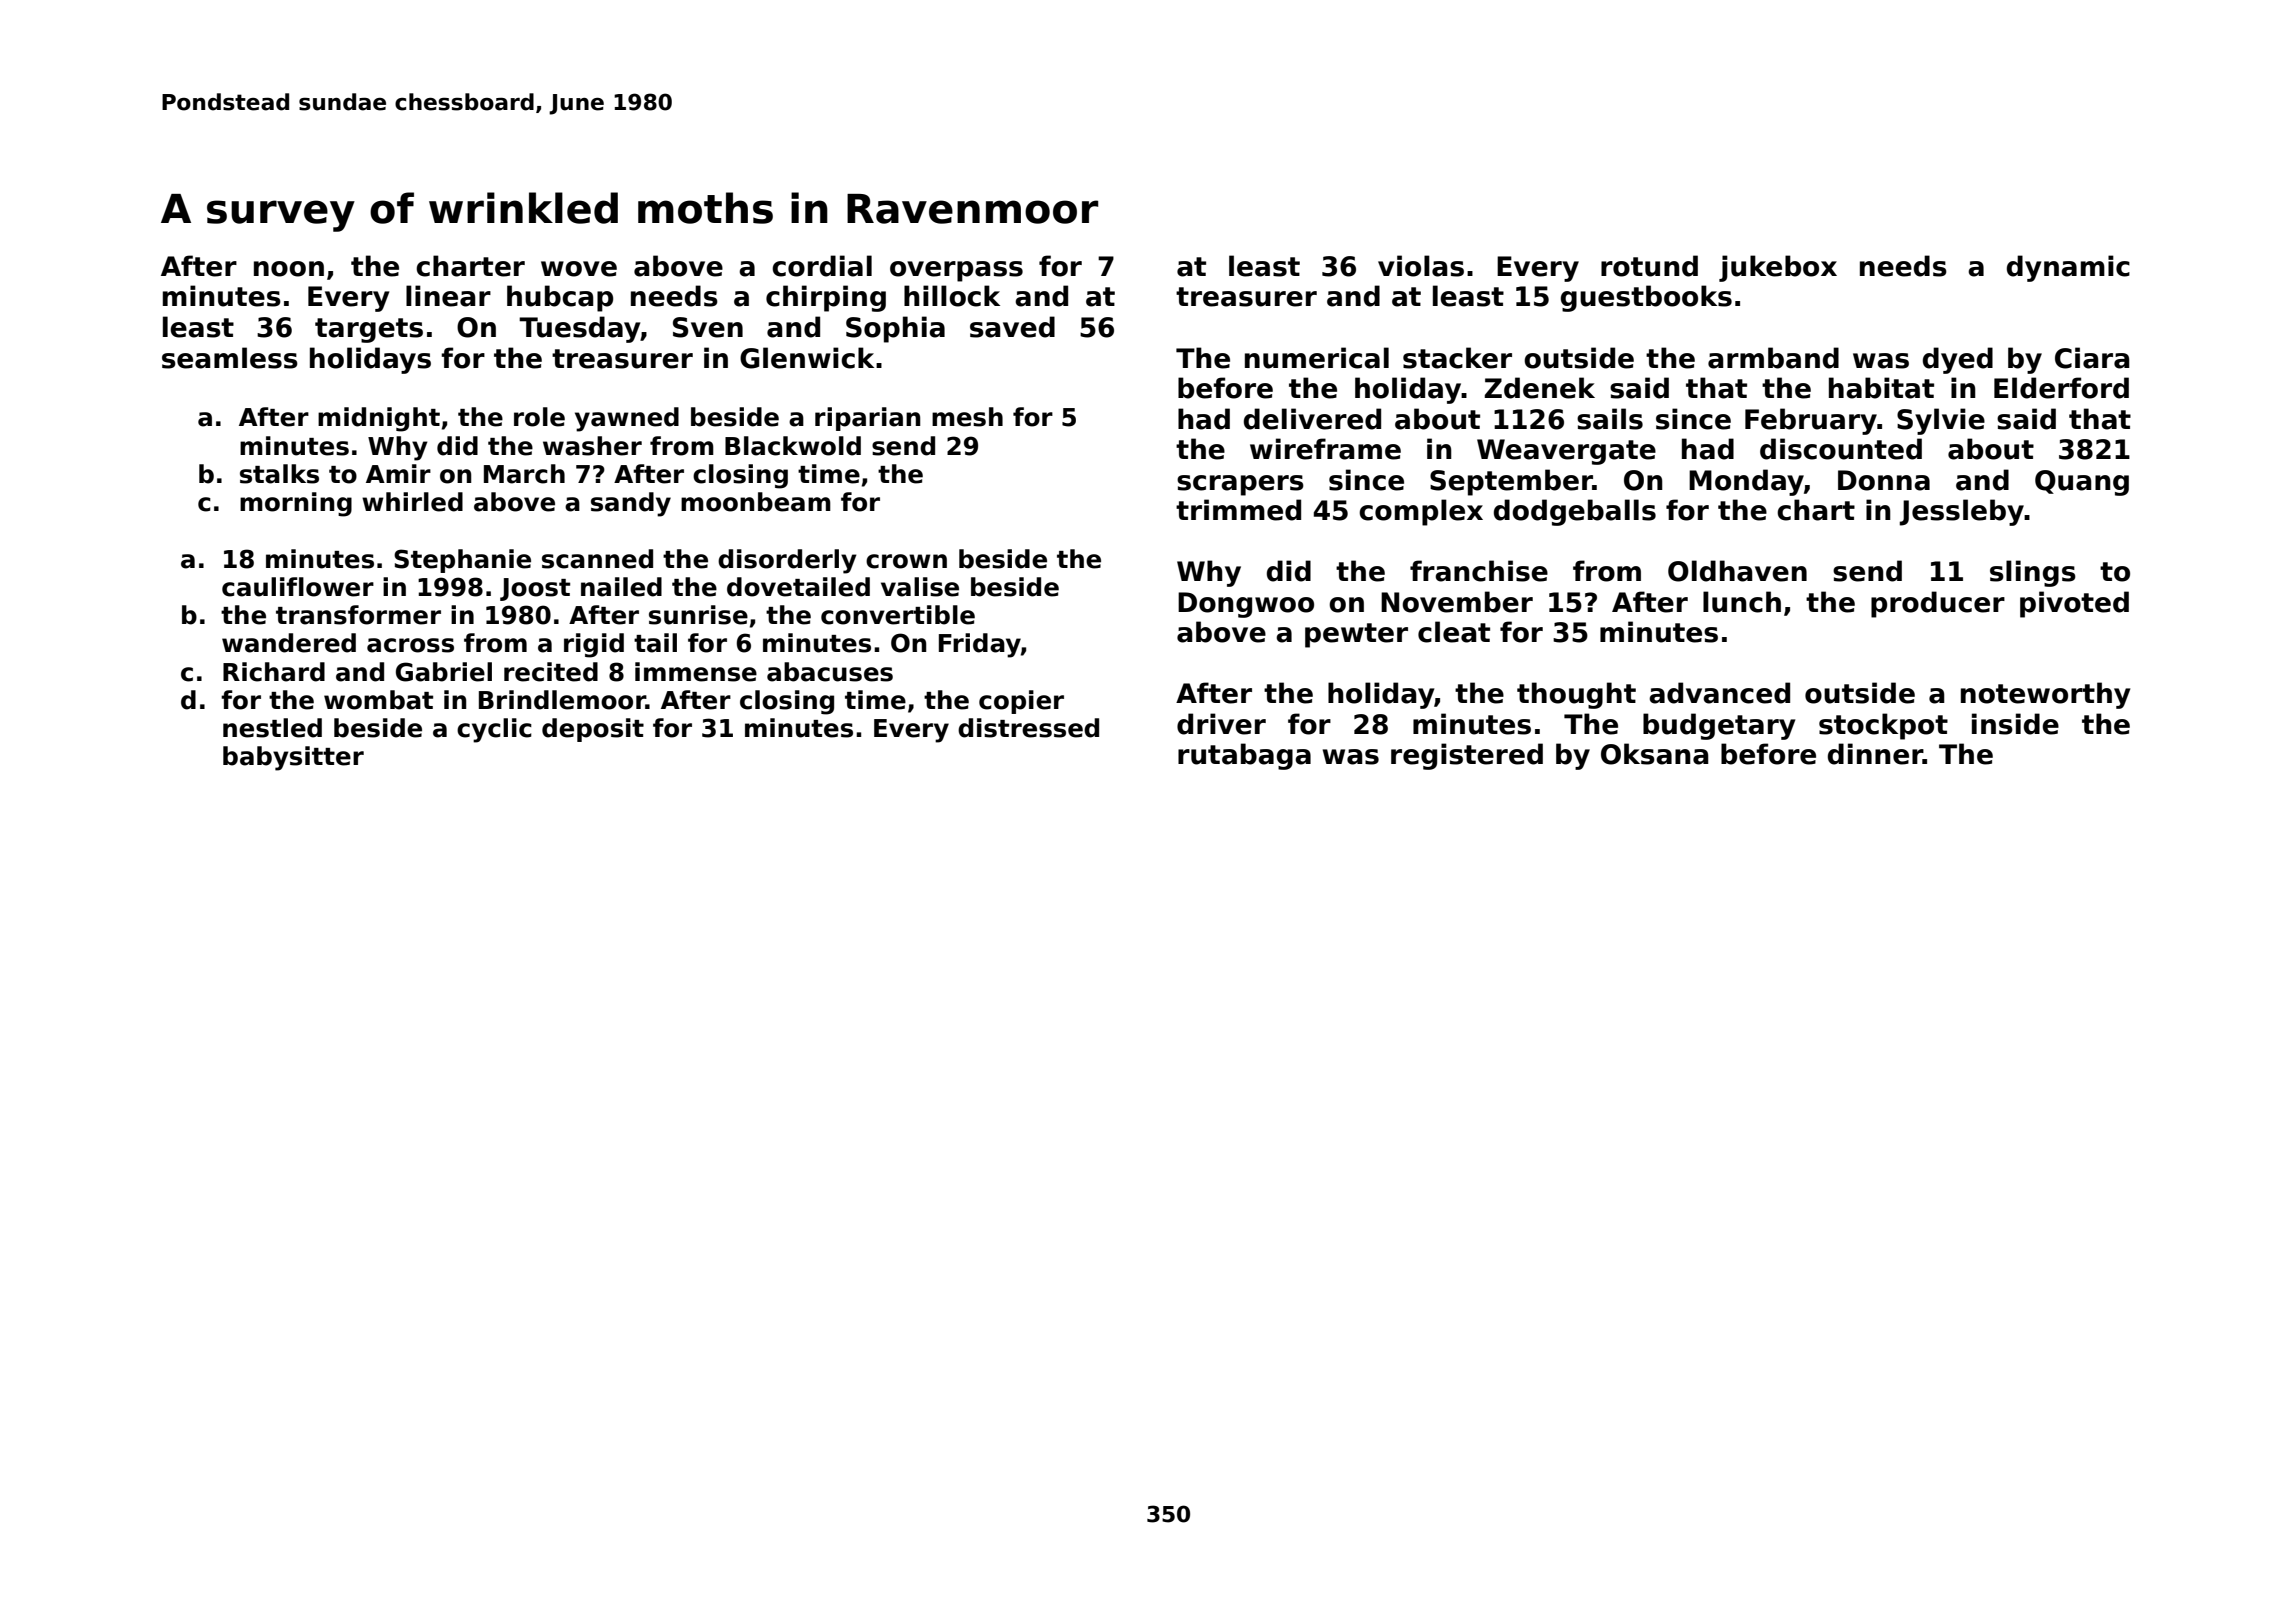 This screenshot has width=2292, height=1620. Describe the element at coordinates (906, 561) in the screenshot. I see `crown` at that location.
